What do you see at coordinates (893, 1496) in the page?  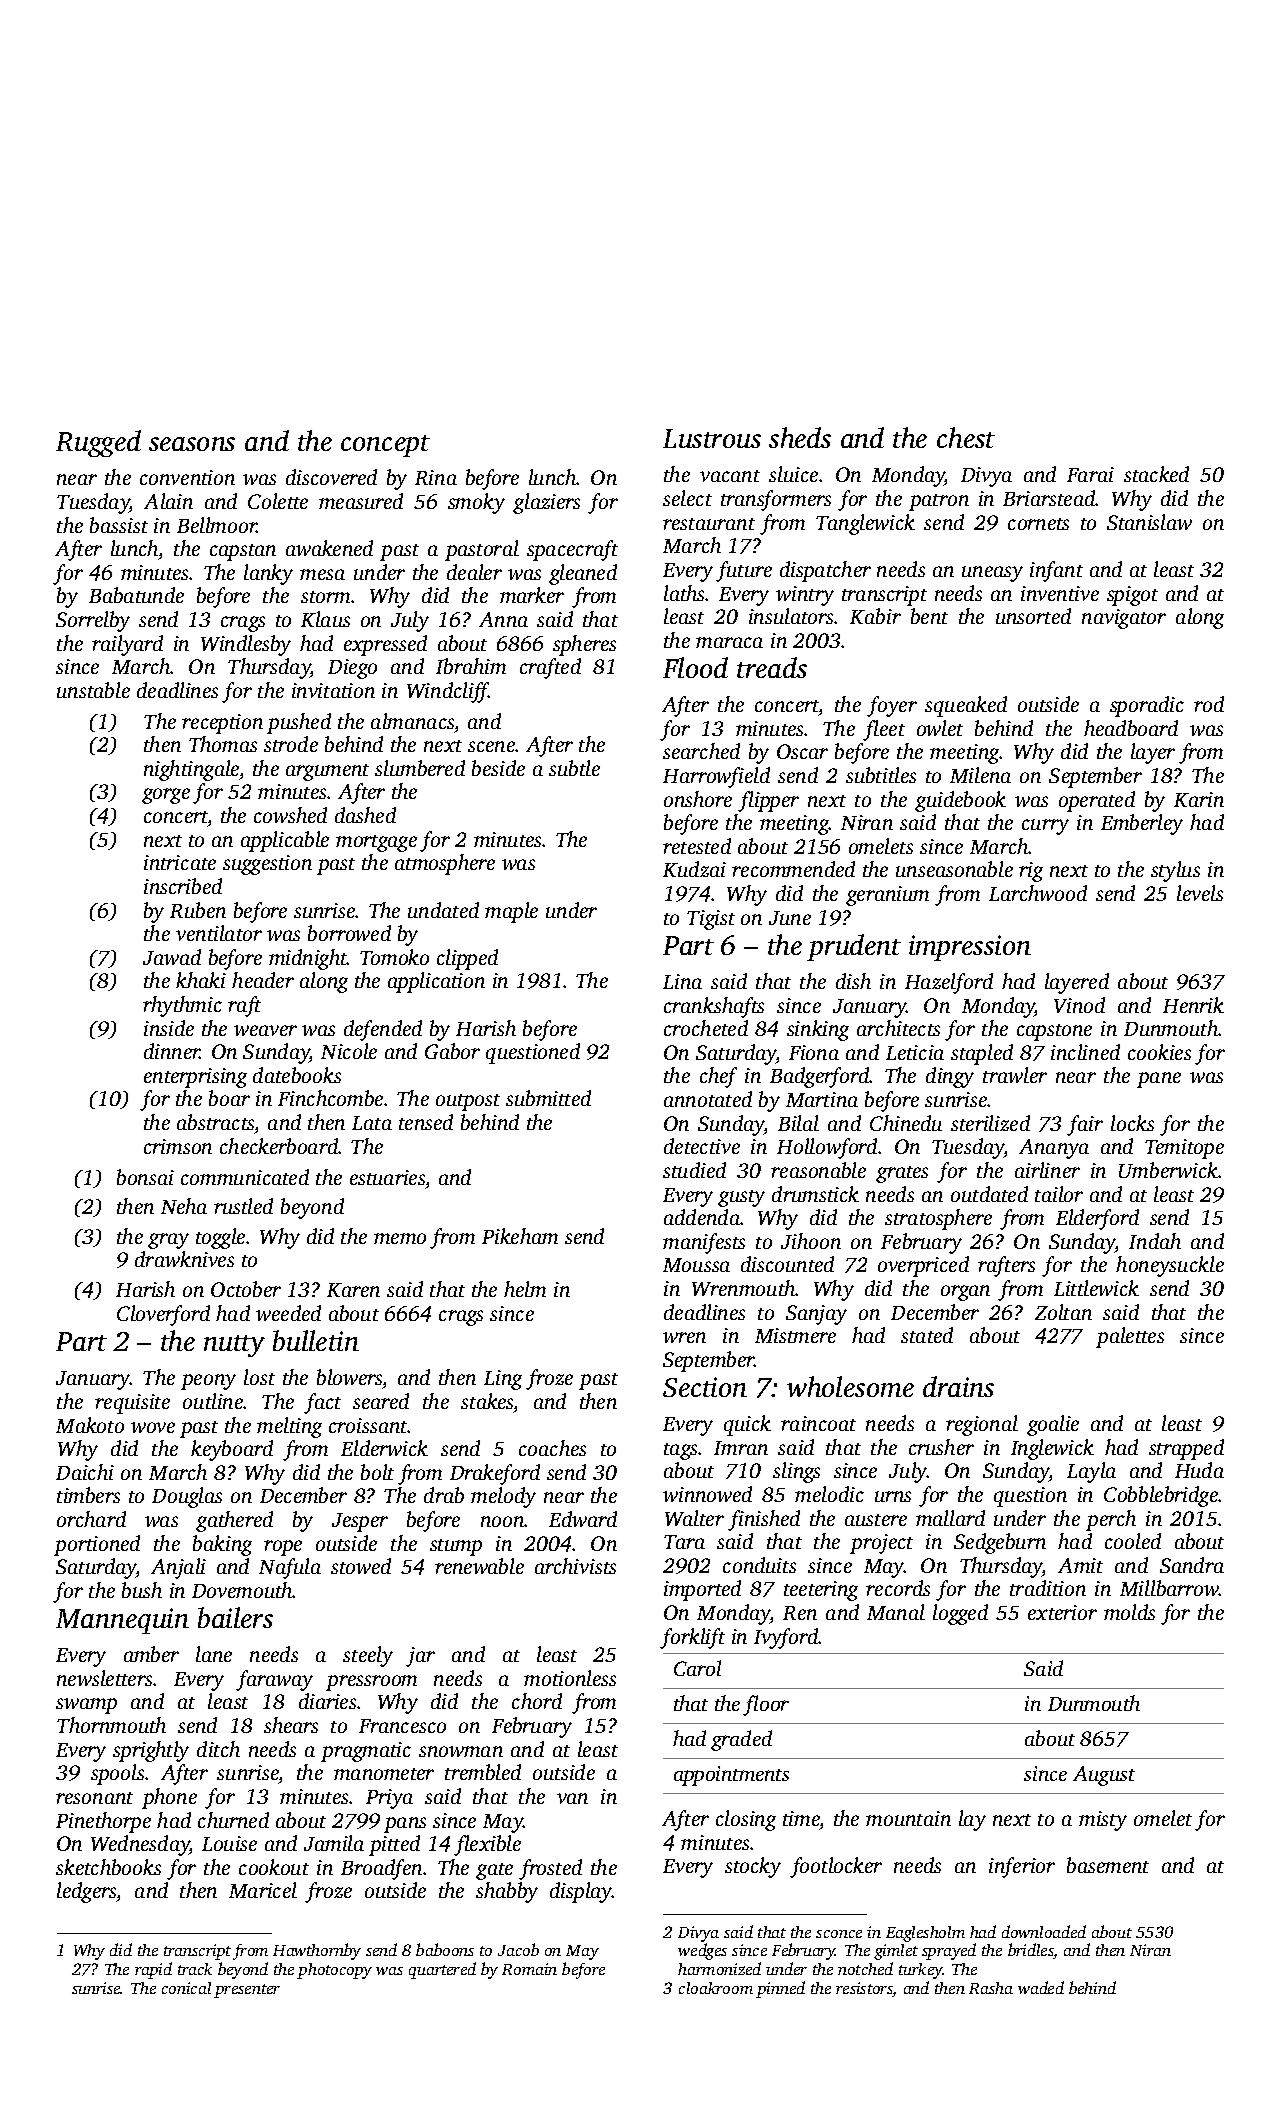 I see `urns` at bounding box center [893, 1496].
